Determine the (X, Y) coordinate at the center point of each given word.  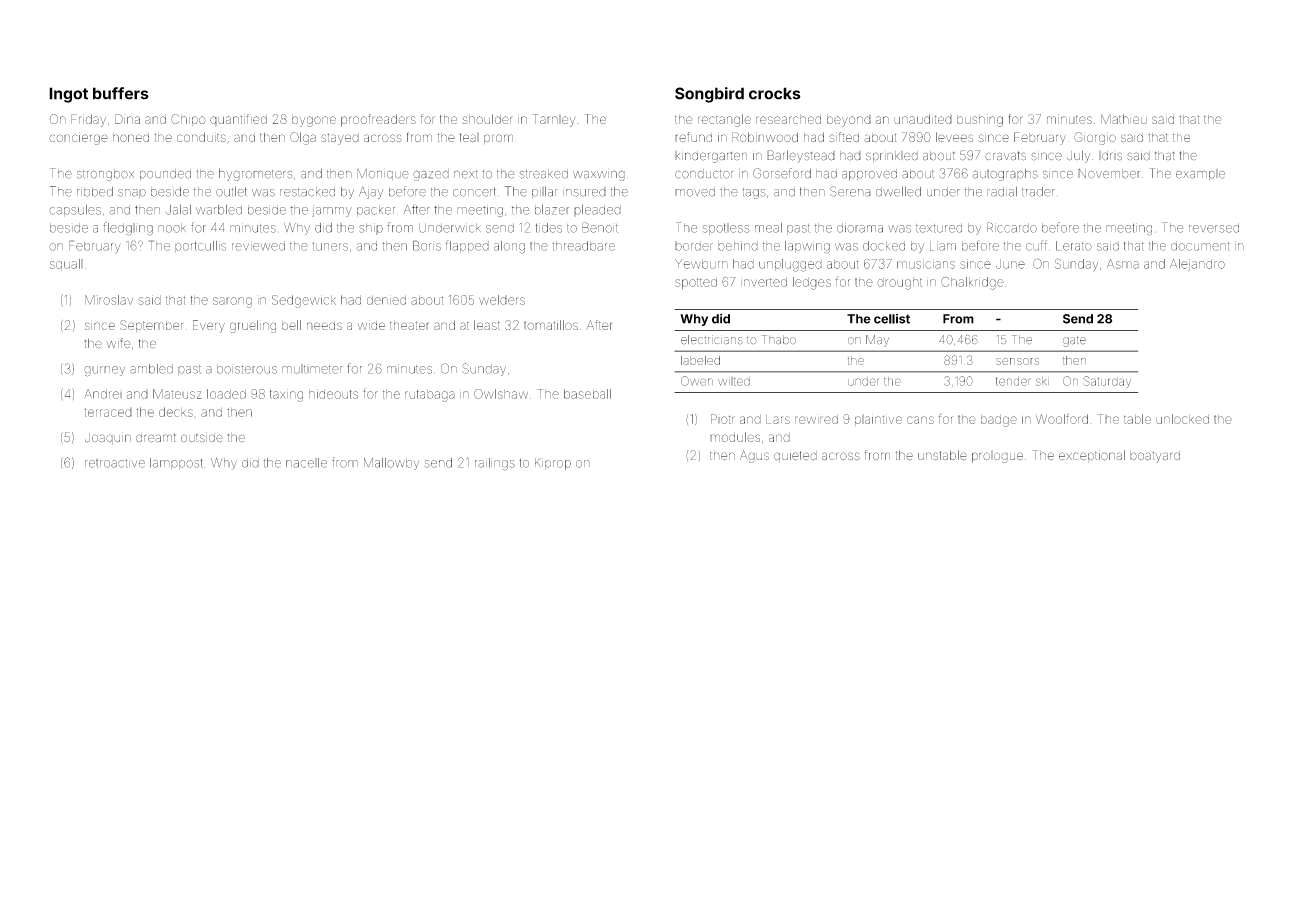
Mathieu (1124, 119)
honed (131, 137)
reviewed (258, 246)
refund (693, 137)
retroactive (115, 463)
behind (738, 246)
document (1200, 246)
